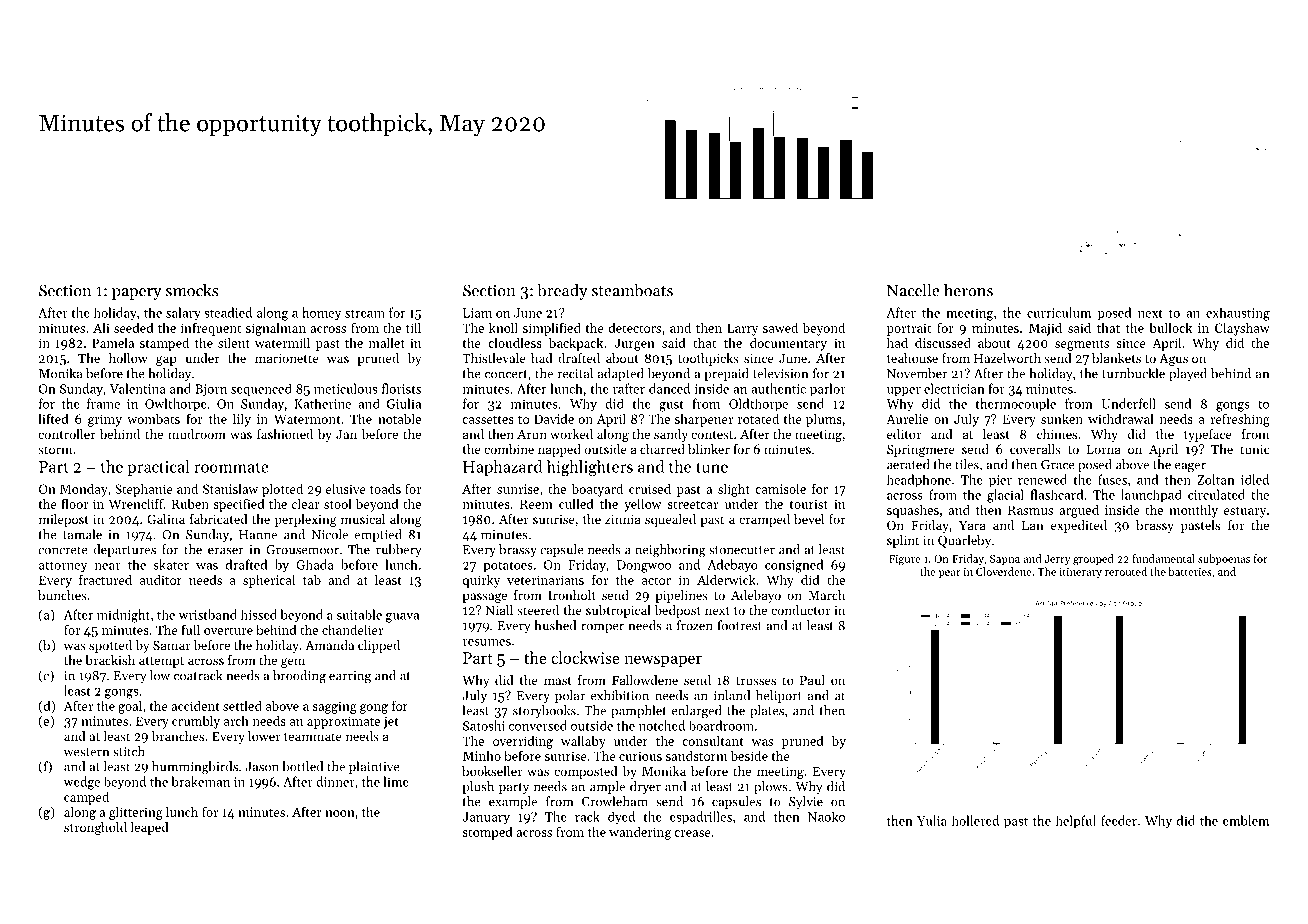 This image has height=924, width=1308. What do you see at coordinates (1079, 511) in the image?
I see `argued` at bounding box center [1079, 511].
